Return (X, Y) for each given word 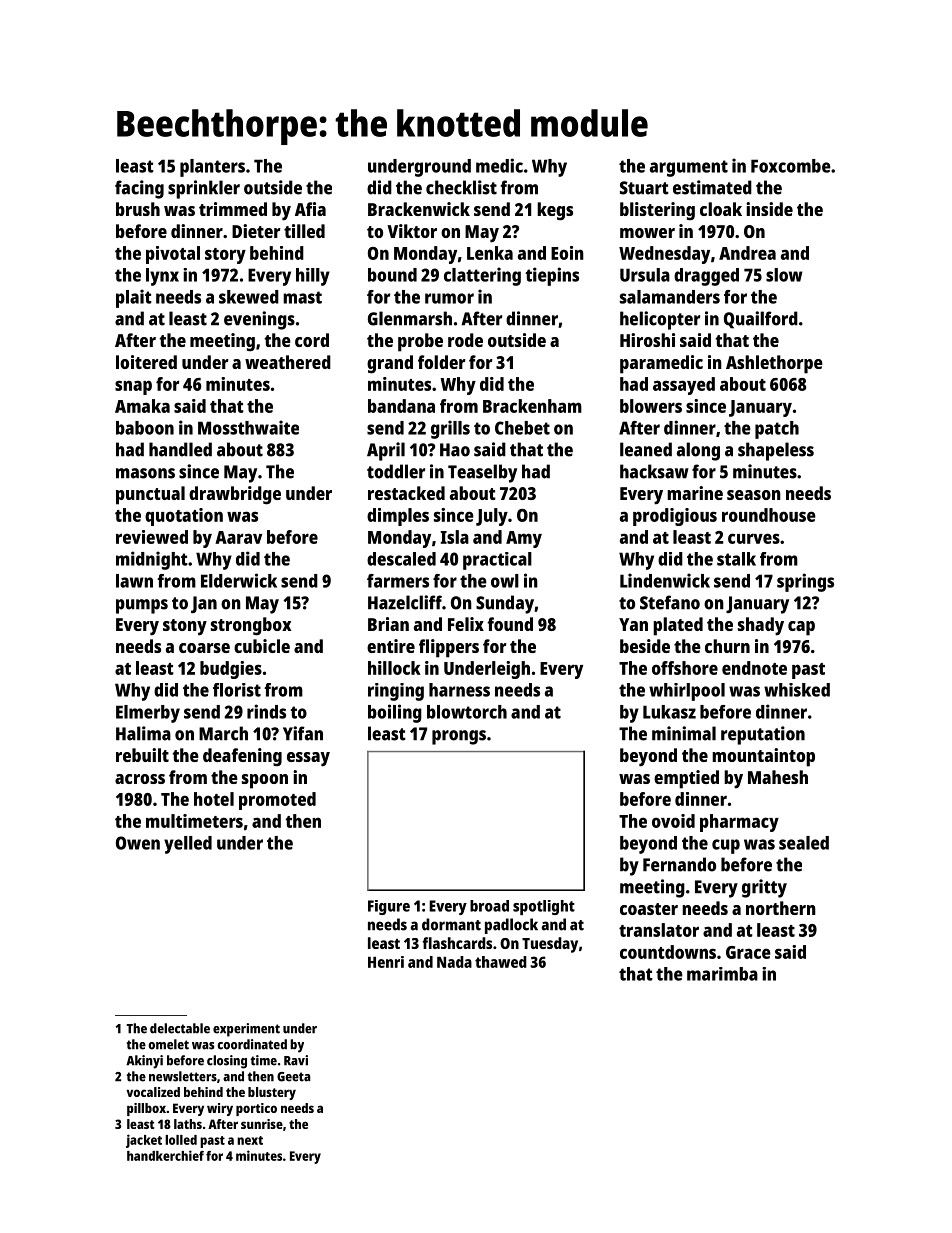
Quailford (761, 320)
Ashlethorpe (774, 364)
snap (133, 387)
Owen (138, 843)
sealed (804, 843)
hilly (313, 277)
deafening (242, 757)
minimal (684, 733)
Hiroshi (647, 340)
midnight (152, 560)
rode (465, 340)
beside (645, 646)
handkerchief (165, 1155)
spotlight (544, 907)
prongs (459, 737)
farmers (398, 581)
